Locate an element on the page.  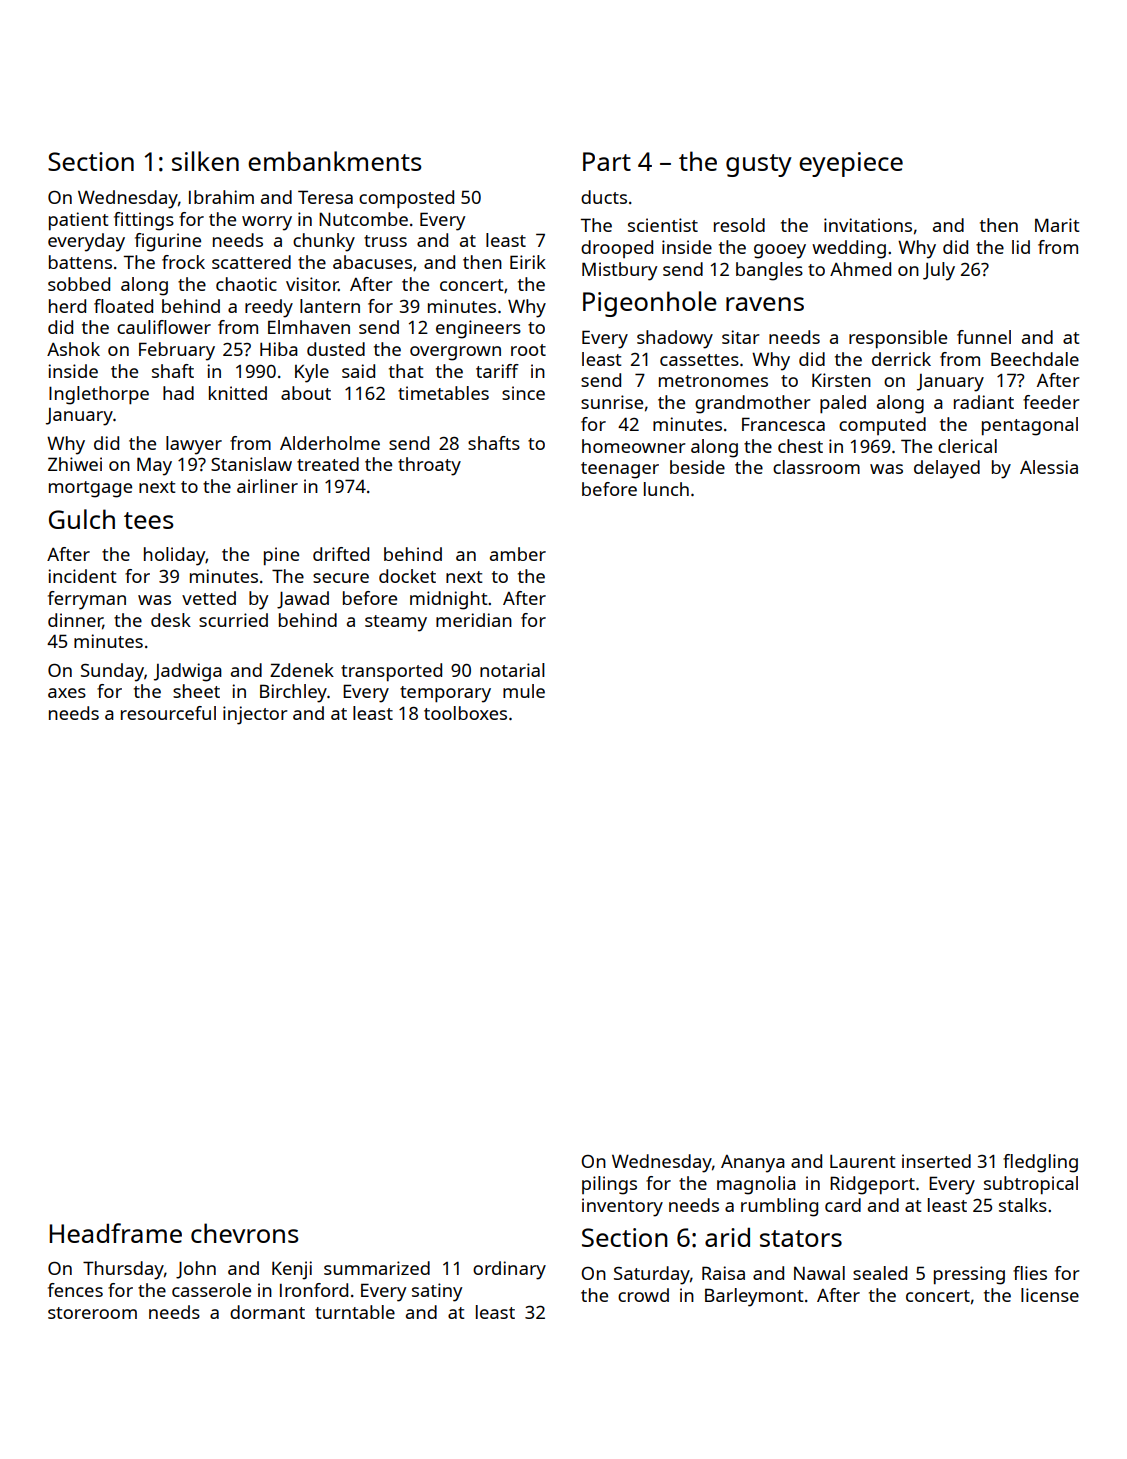
toolboxes is located at coordinates (465, 713).
